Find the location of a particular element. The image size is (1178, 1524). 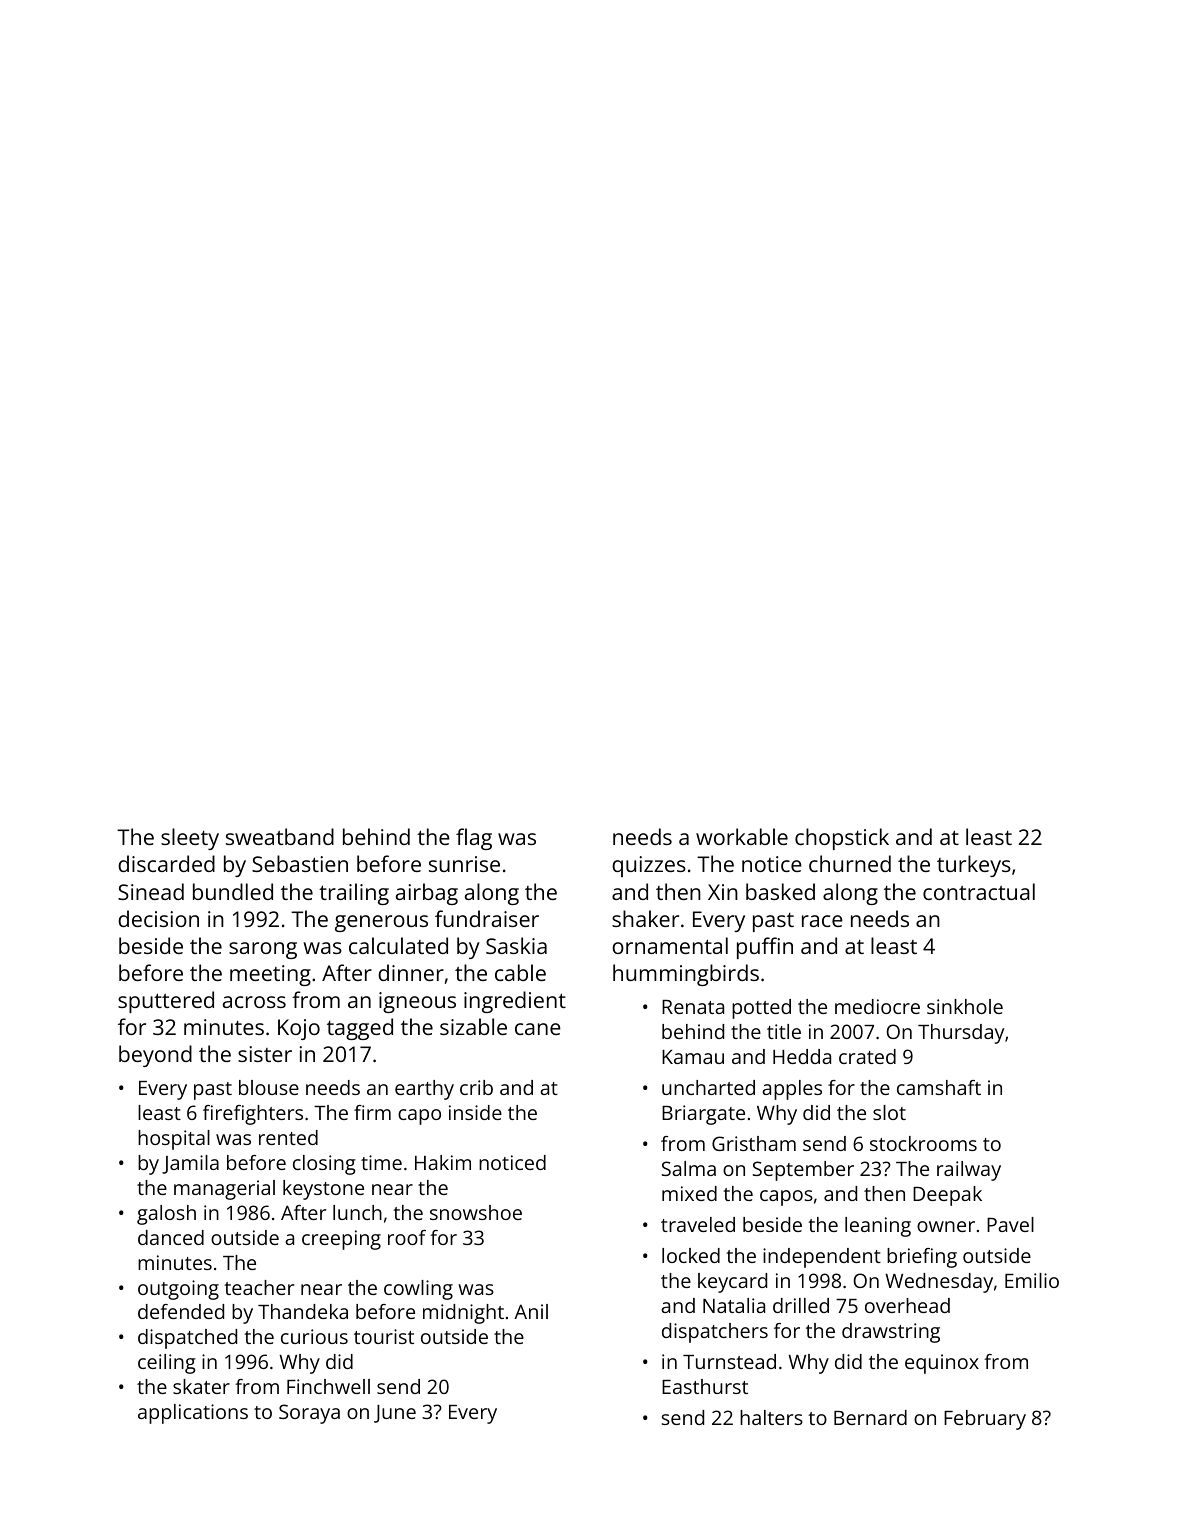

chopstick is located at coordinates (842, 839).
